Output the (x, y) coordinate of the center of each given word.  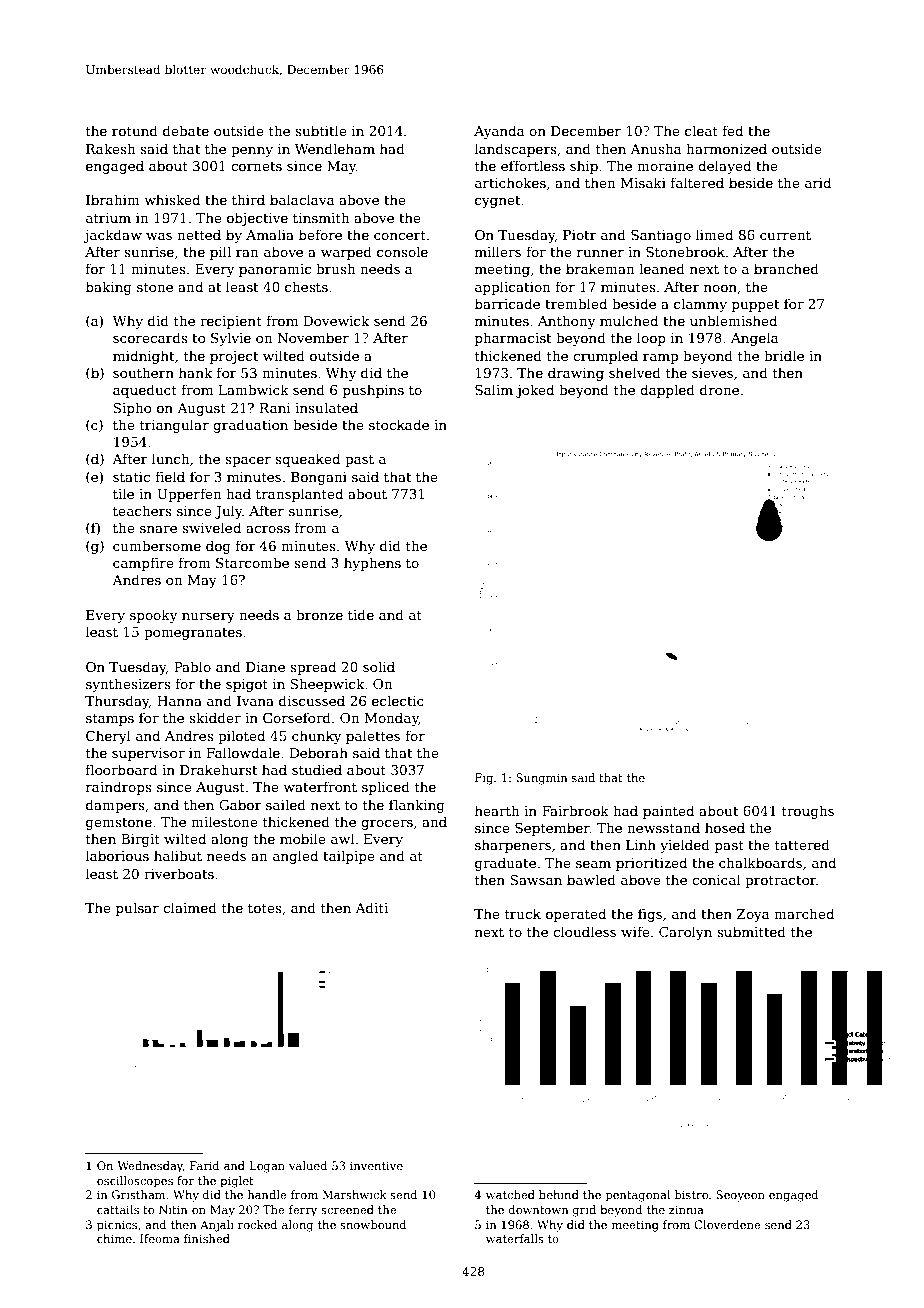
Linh (641, 844)
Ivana (255, 701)
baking (109, 288)
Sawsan (536, 880)
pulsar (137, 909)
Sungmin (542, 779)
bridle (784, 355)
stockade (399, 424)
